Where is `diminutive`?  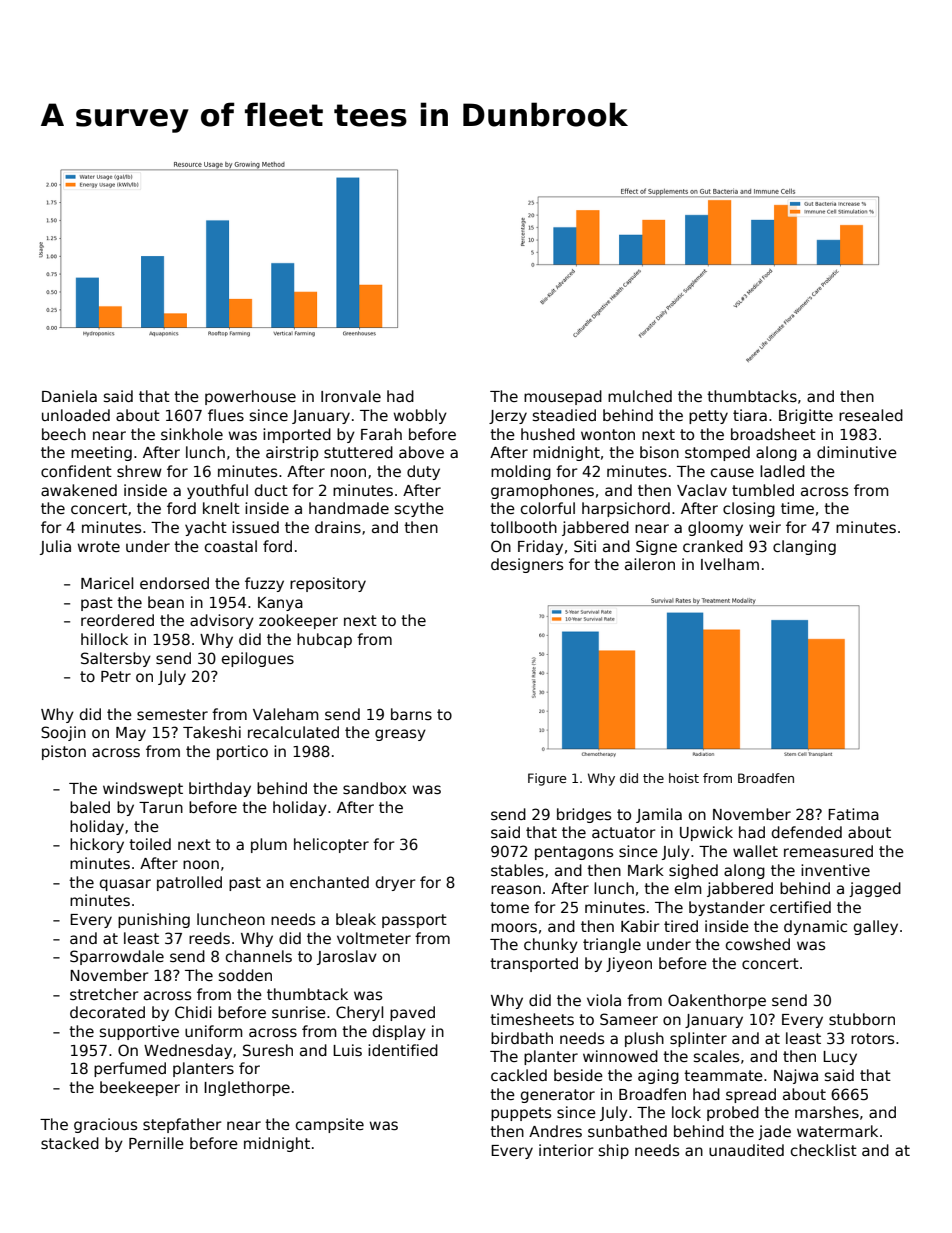 diminutive is located at coordinates (857, 452).
